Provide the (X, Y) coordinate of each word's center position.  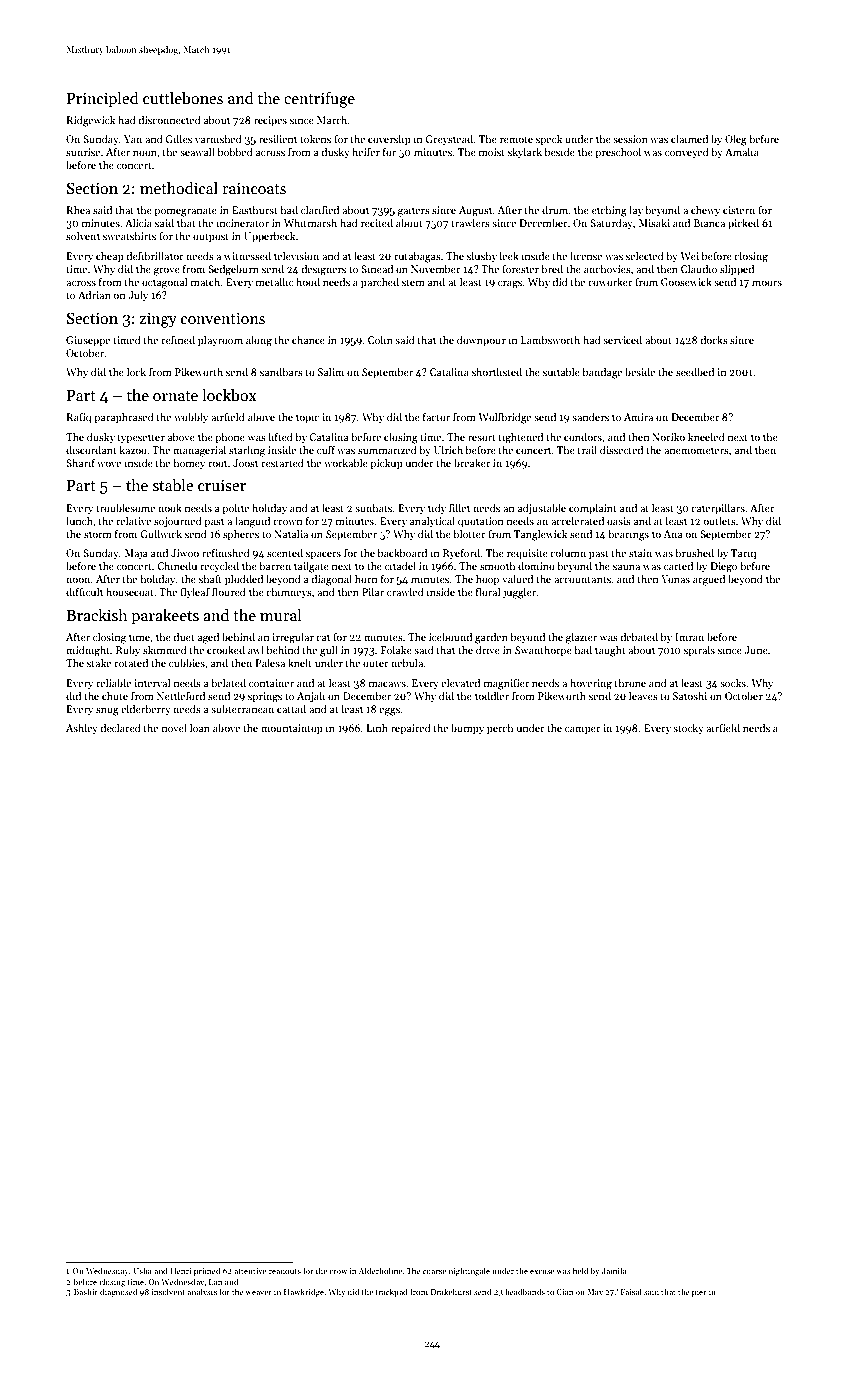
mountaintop (292, 729)
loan (200, 727)
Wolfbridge (504, 418)
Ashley (82, 728)
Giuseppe (88, 341)
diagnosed (118, 1292)
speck (549, 139)
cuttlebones (183, 98)
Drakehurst (451, 1291)
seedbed (695, 371)
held (581, 1270)
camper (583, 730)
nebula (407, 662)
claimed (689, 138)
